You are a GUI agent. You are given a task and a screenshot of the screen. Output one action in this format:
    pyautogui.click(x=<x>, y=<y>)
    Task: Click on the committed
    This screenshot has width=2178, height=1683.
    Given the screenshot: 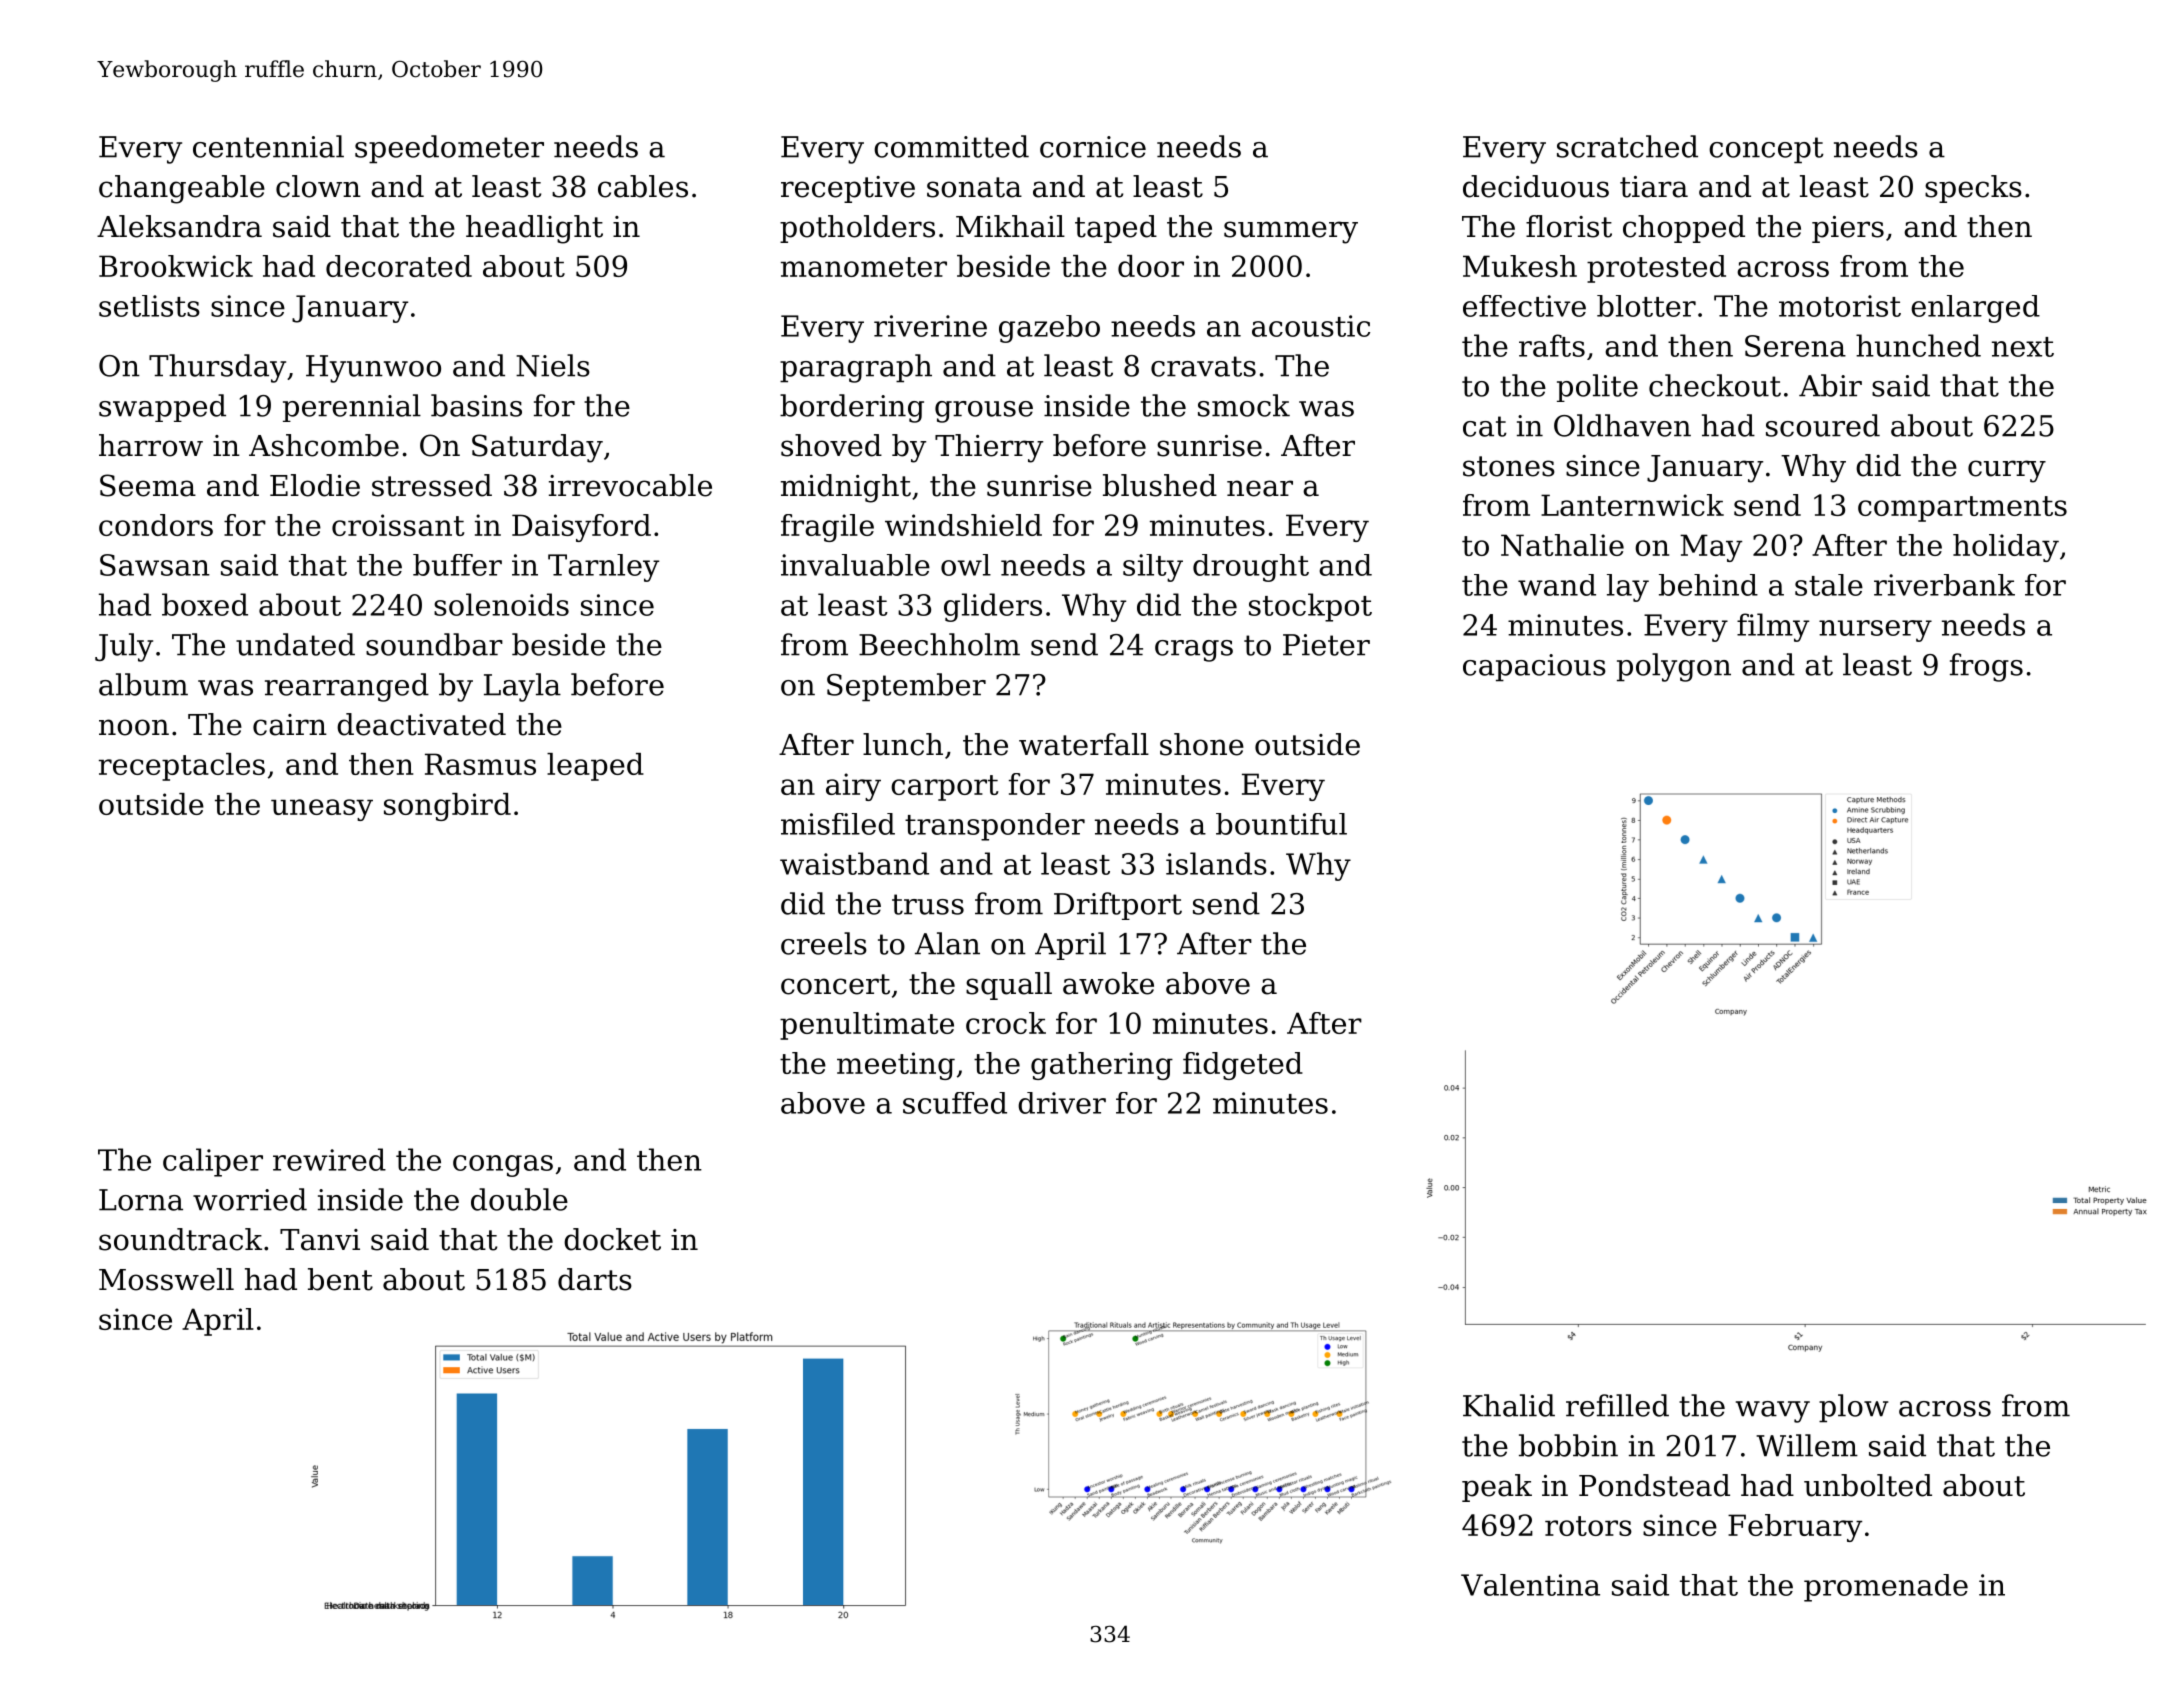 What is the action you would take?
    pyautogui.click(x=951, y=146)
